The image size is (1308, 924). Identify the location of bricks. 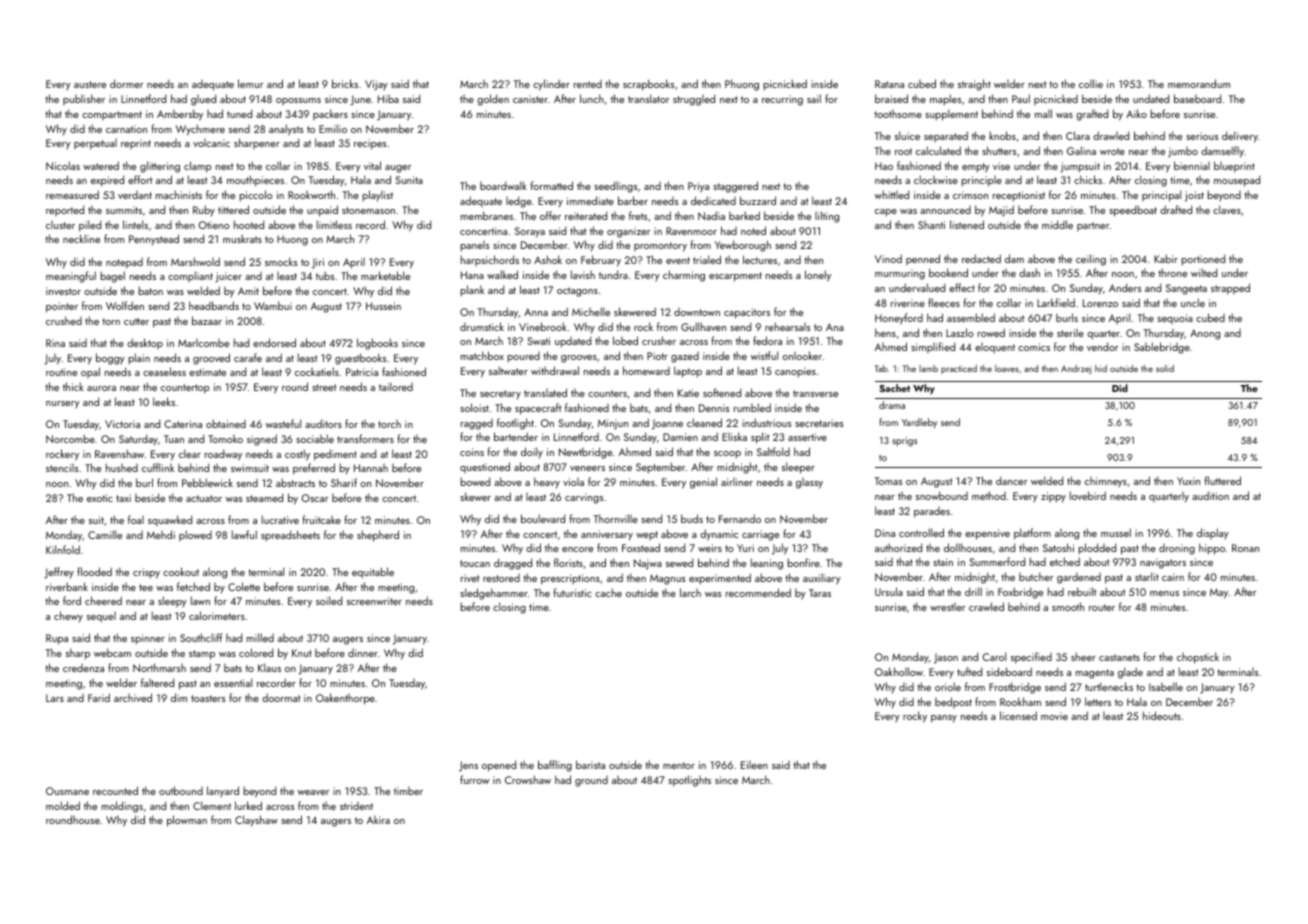
(345, 83).
